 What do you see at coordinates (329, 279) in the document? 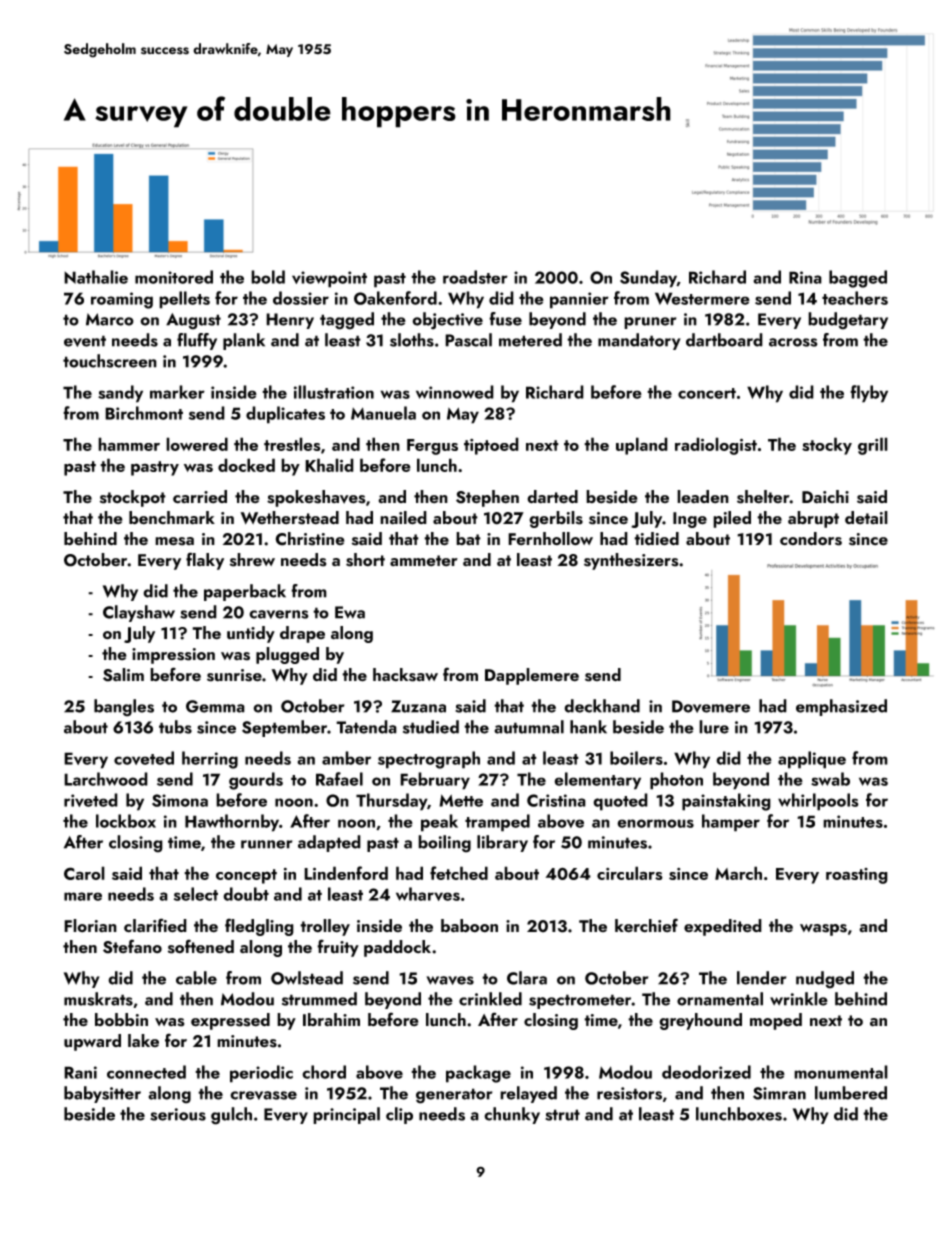
I see `viewpoint` at bounding box center [329, 279].
